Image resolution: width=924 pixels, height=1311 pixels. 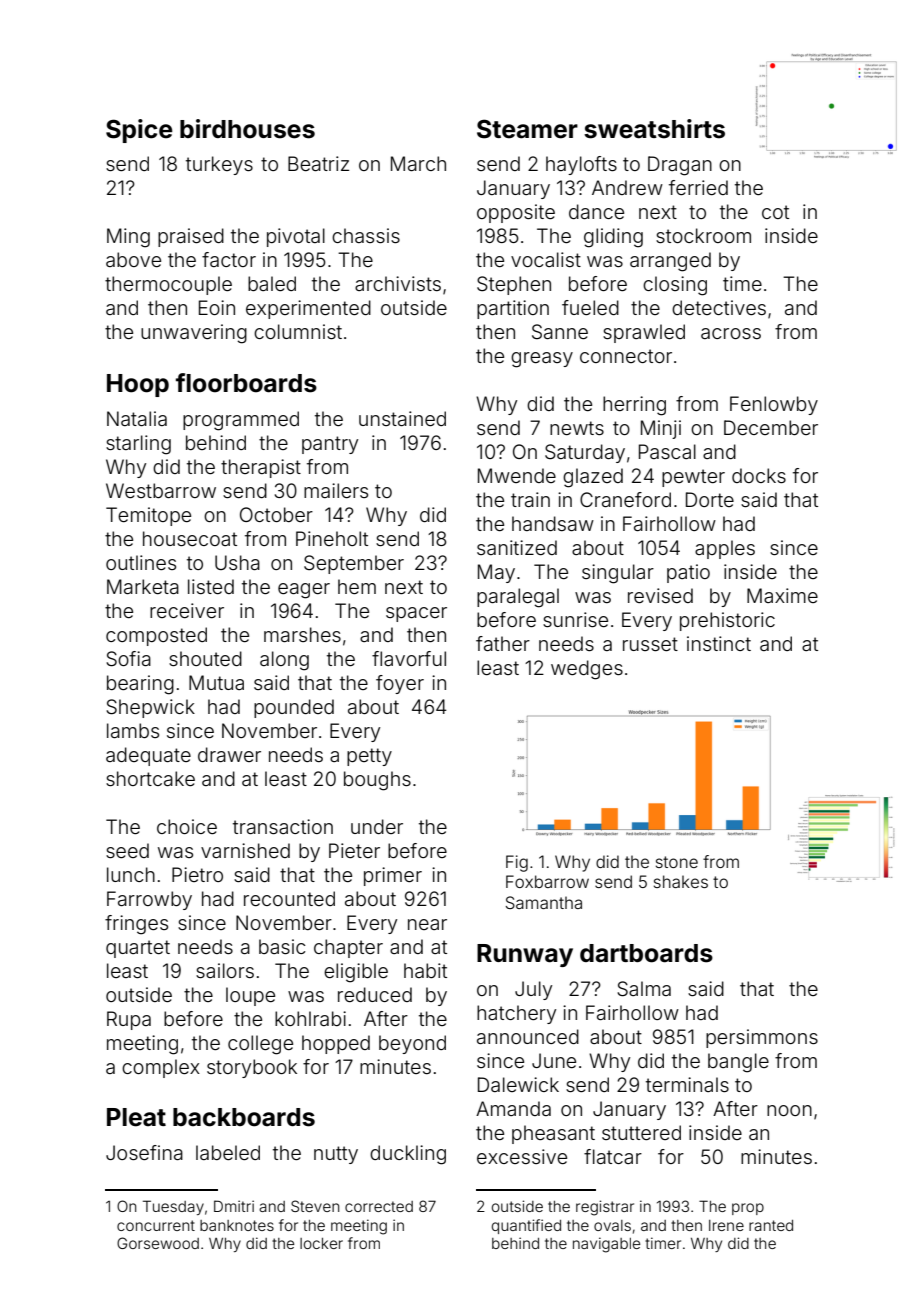 I want to click on wedges, so click(x=587, y=670).
